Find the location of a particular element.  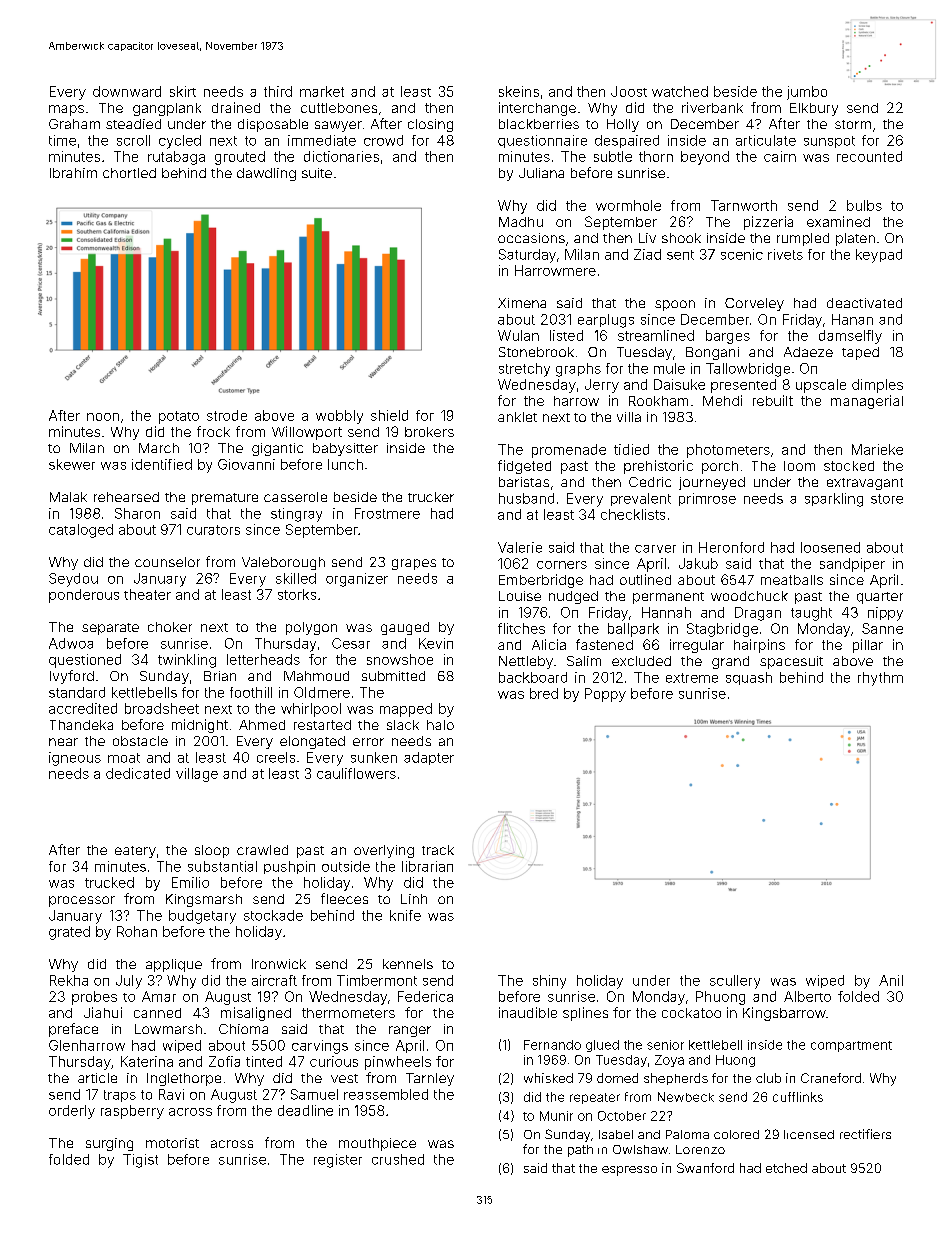

motorist is located at coordinates (172, 1143).
